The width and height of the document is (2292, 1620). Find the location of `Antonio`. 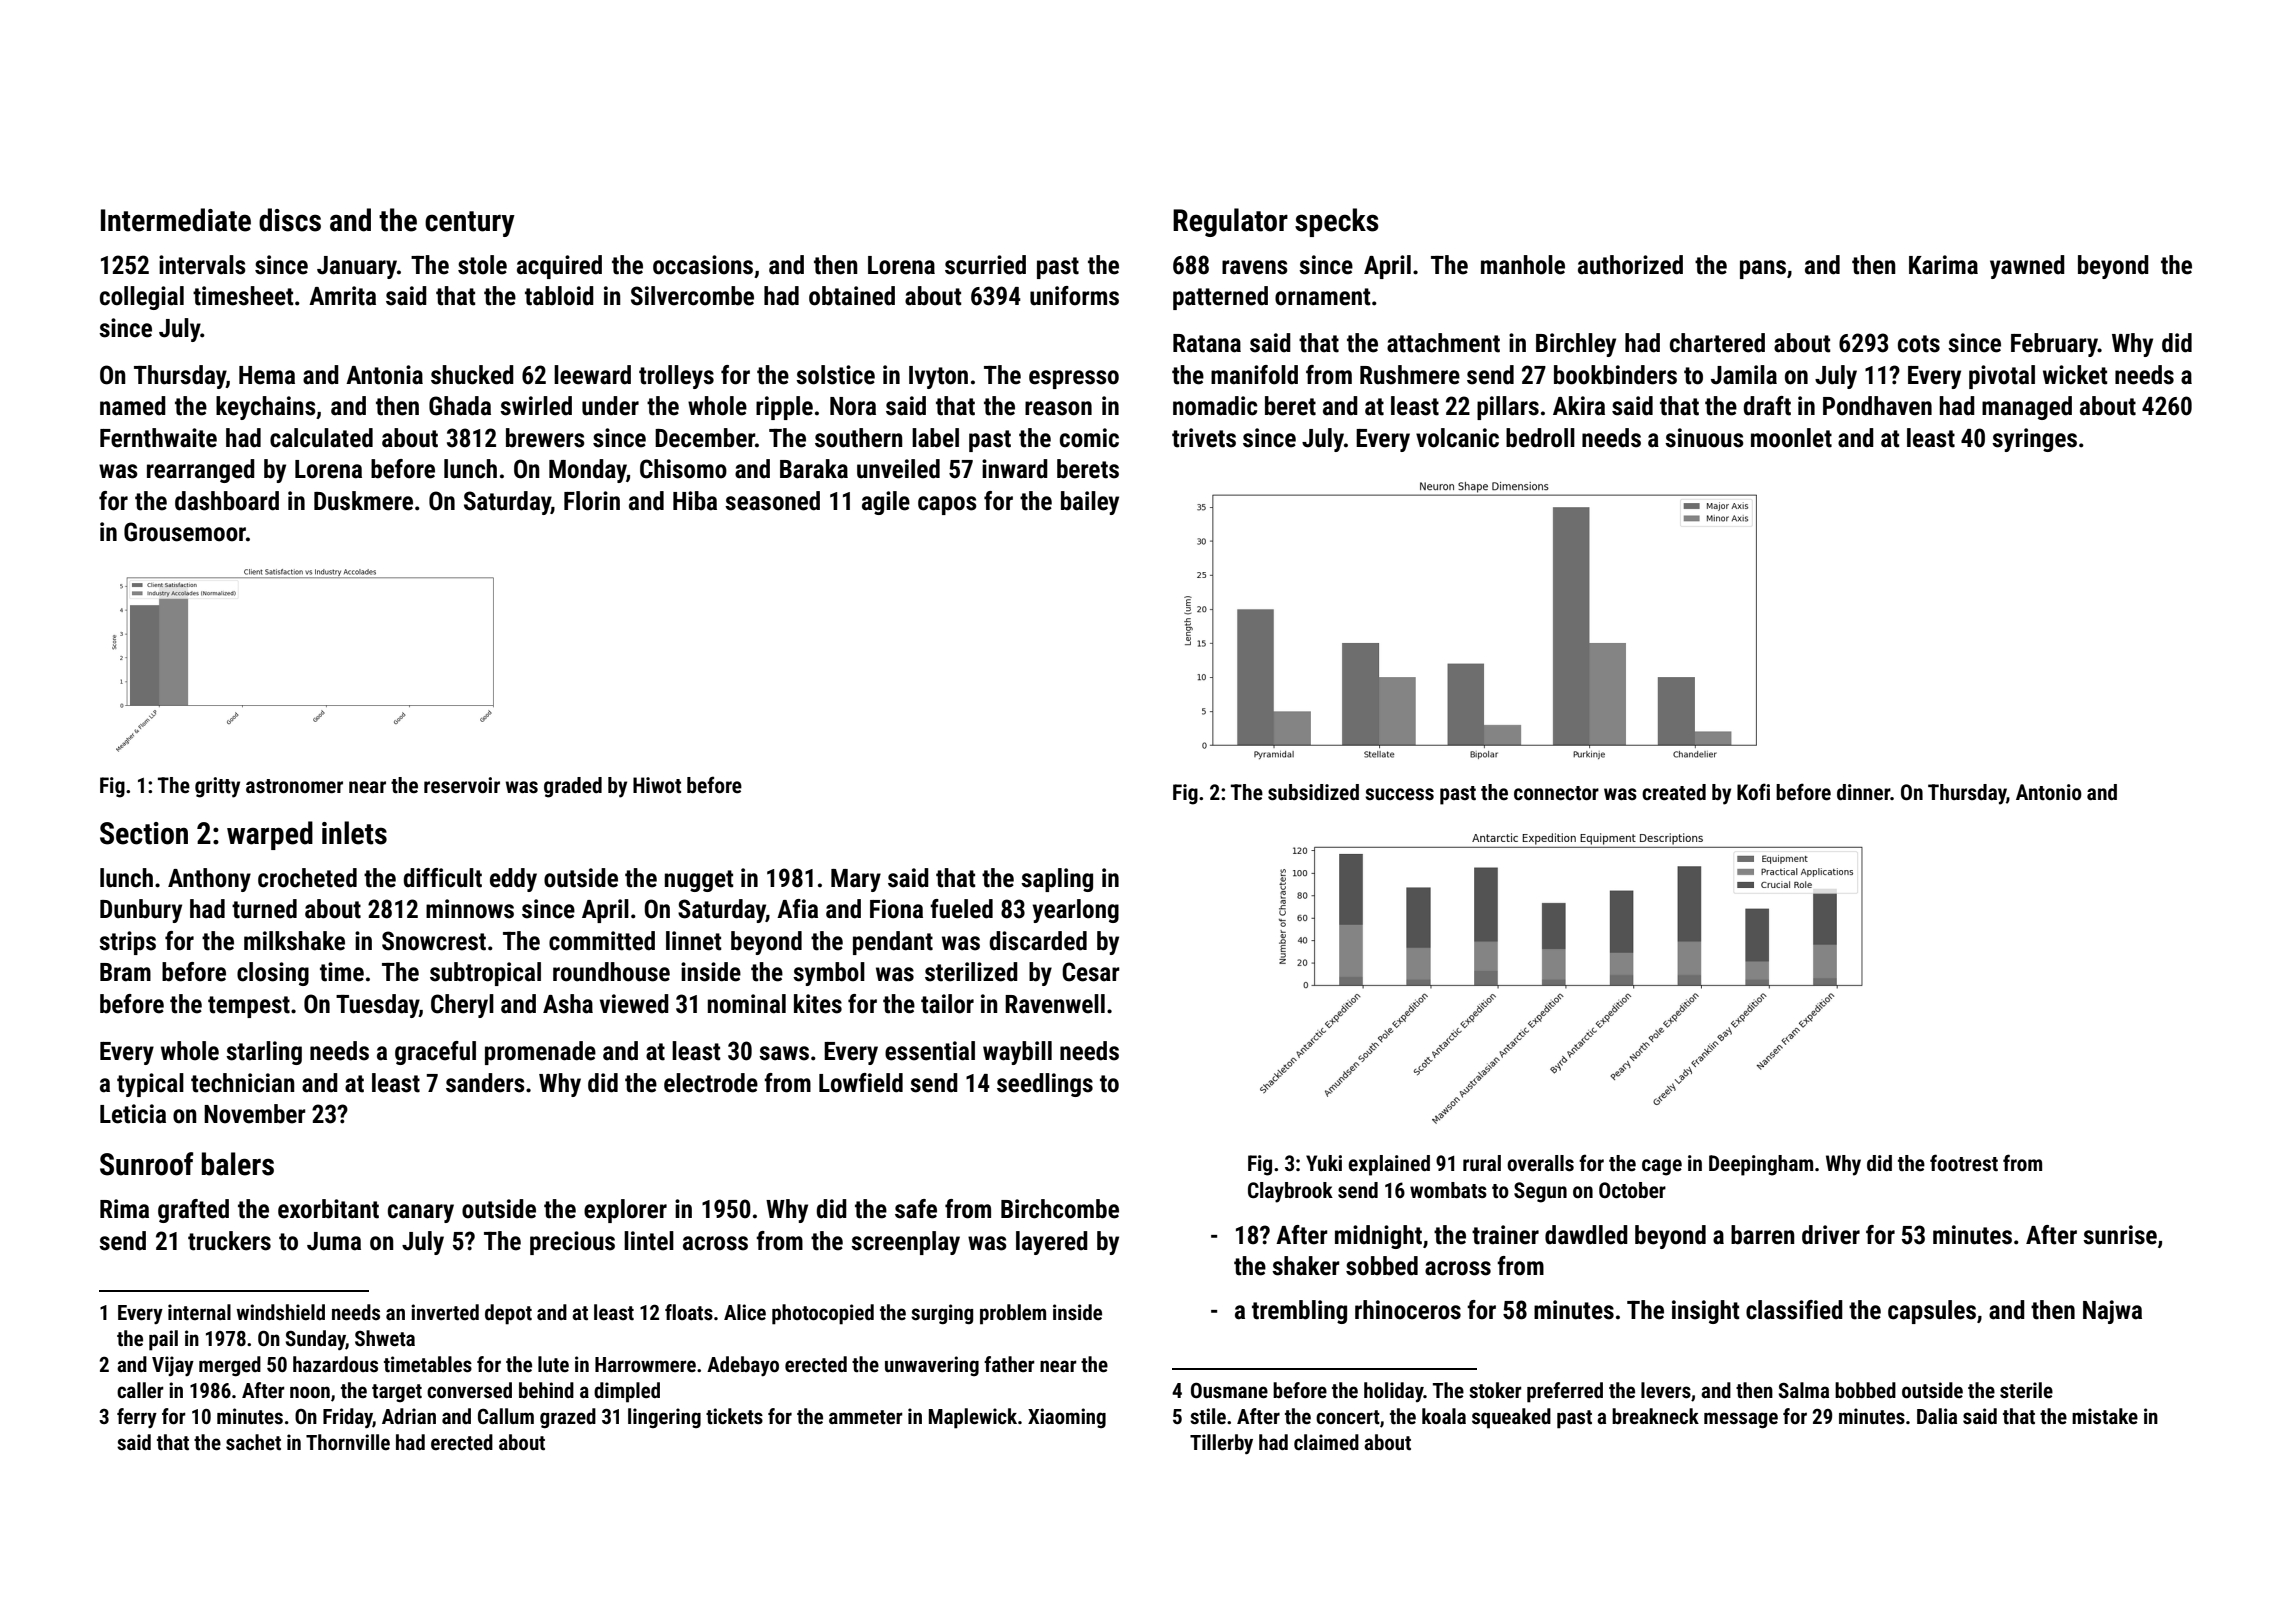

Antonio is located at coordinates (2049, 792).
